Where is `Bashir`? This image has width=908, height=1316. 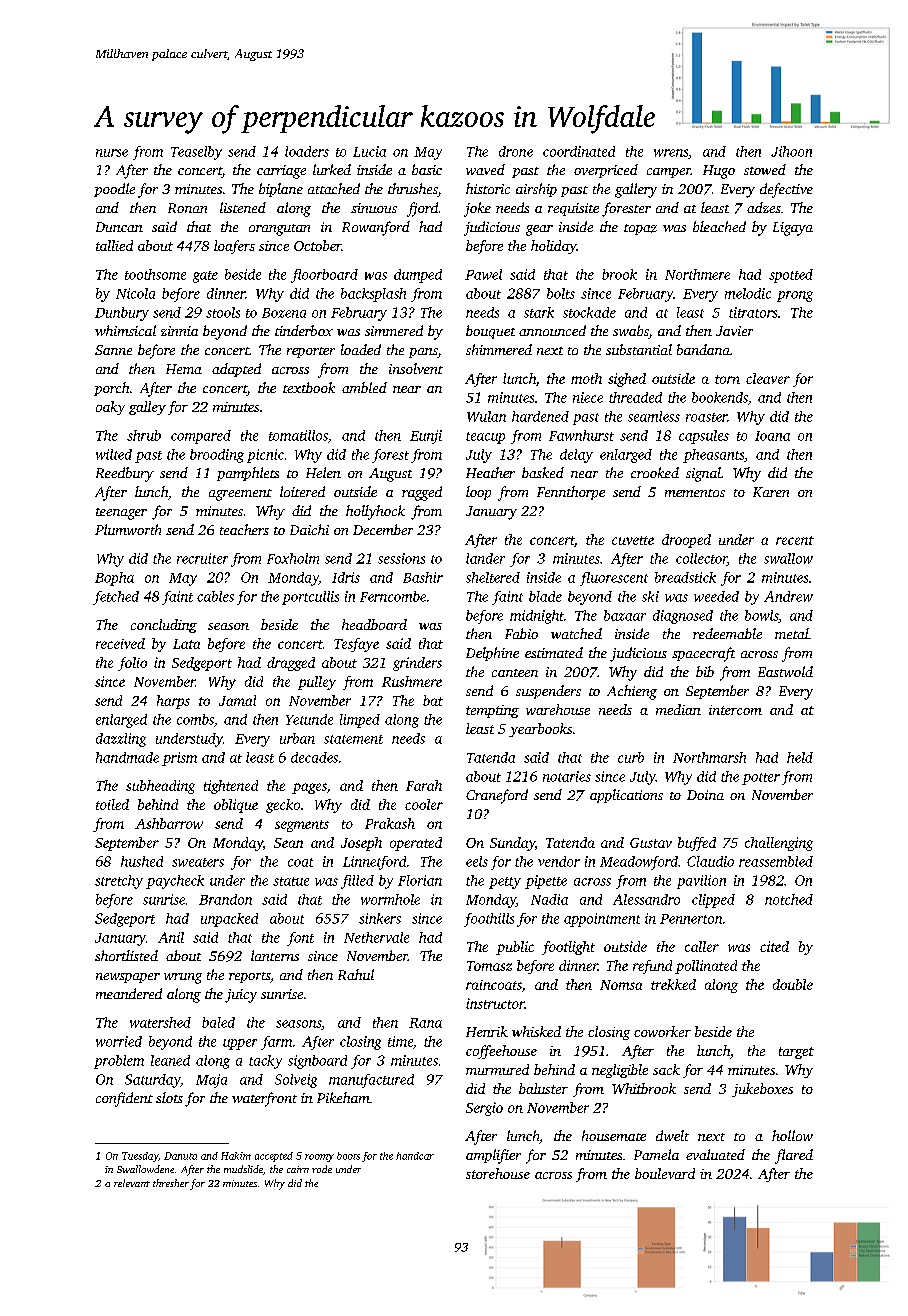 Bashir is located at coordinates (423, 577).
